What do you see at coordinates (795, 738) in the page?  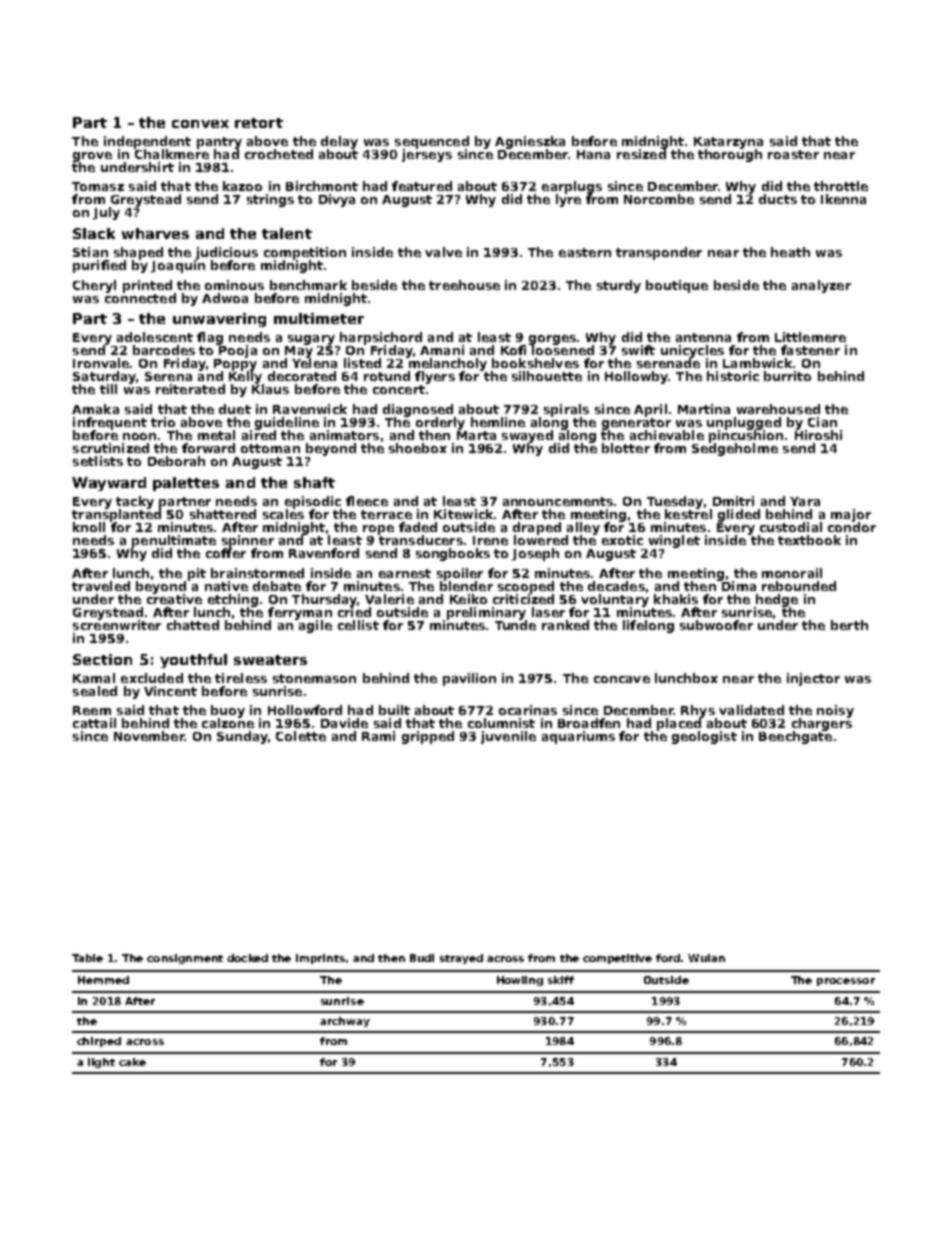 I see `Beechgate` at bounding box center [795, 738].
